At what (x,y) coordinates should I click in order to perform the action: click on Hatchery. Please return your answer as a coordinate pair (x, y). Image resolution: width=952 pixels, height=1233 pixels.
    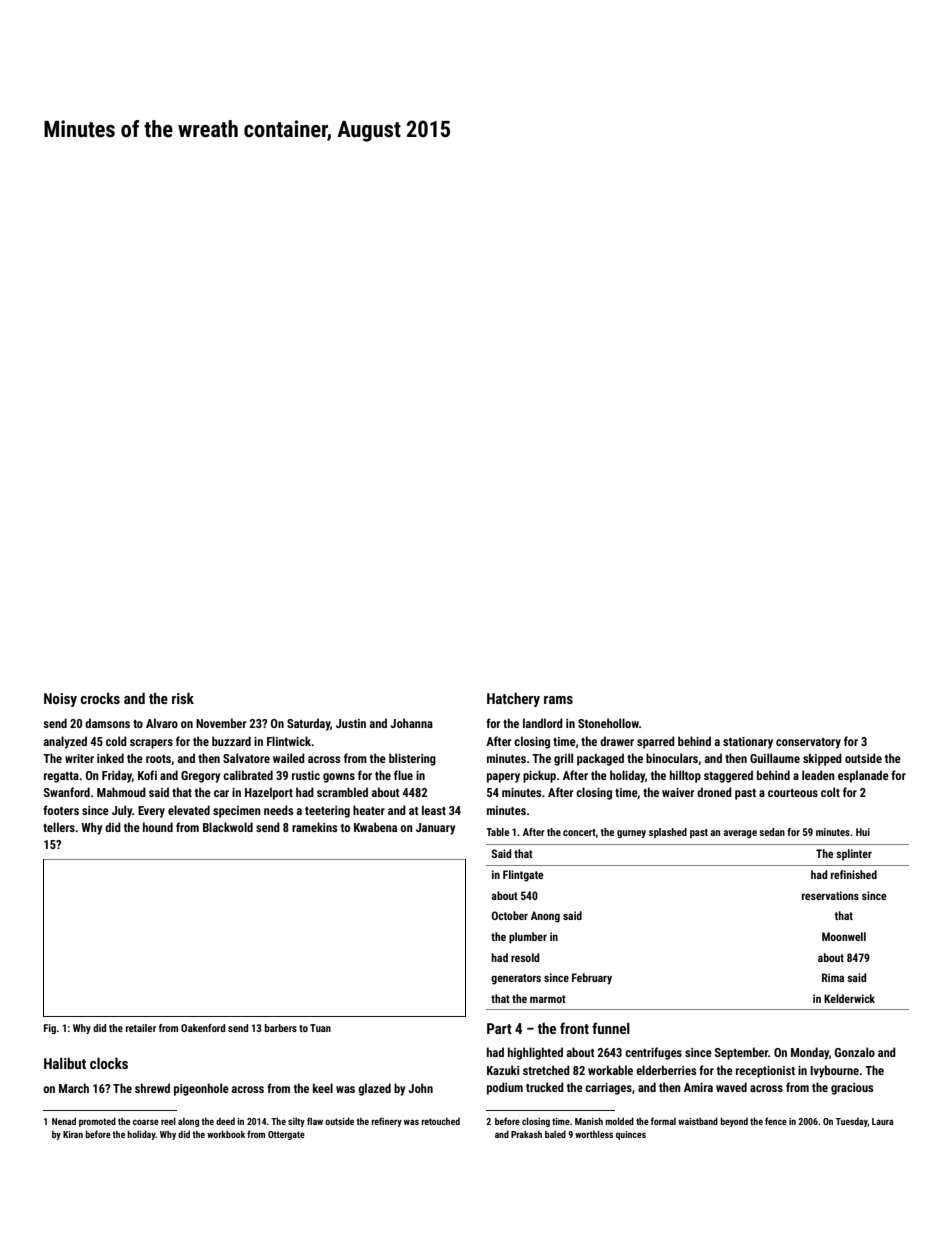
    Looking at the image, I should click on (513, 700).
